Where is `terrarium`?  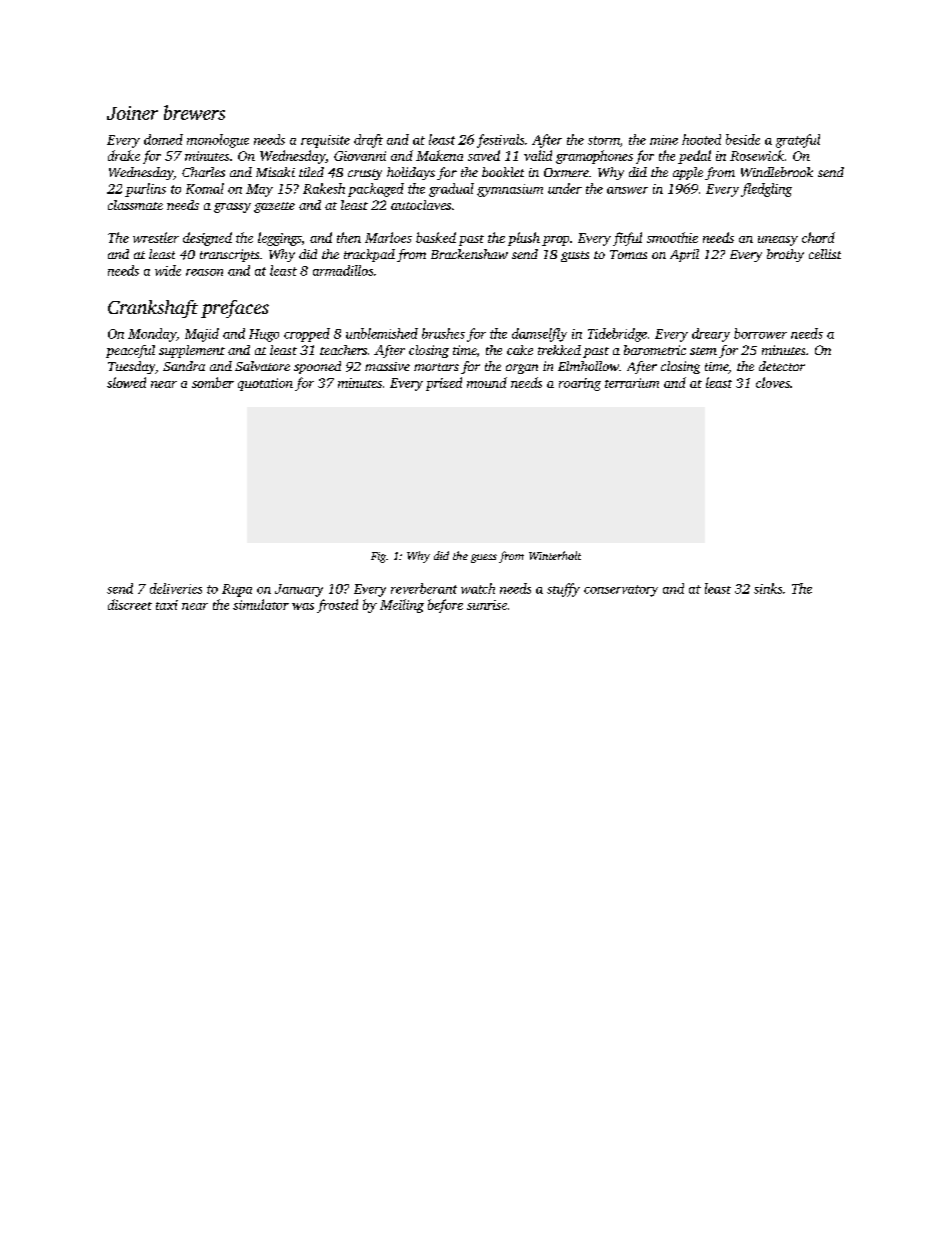
terrarium is located at coordinates (632, 383).
